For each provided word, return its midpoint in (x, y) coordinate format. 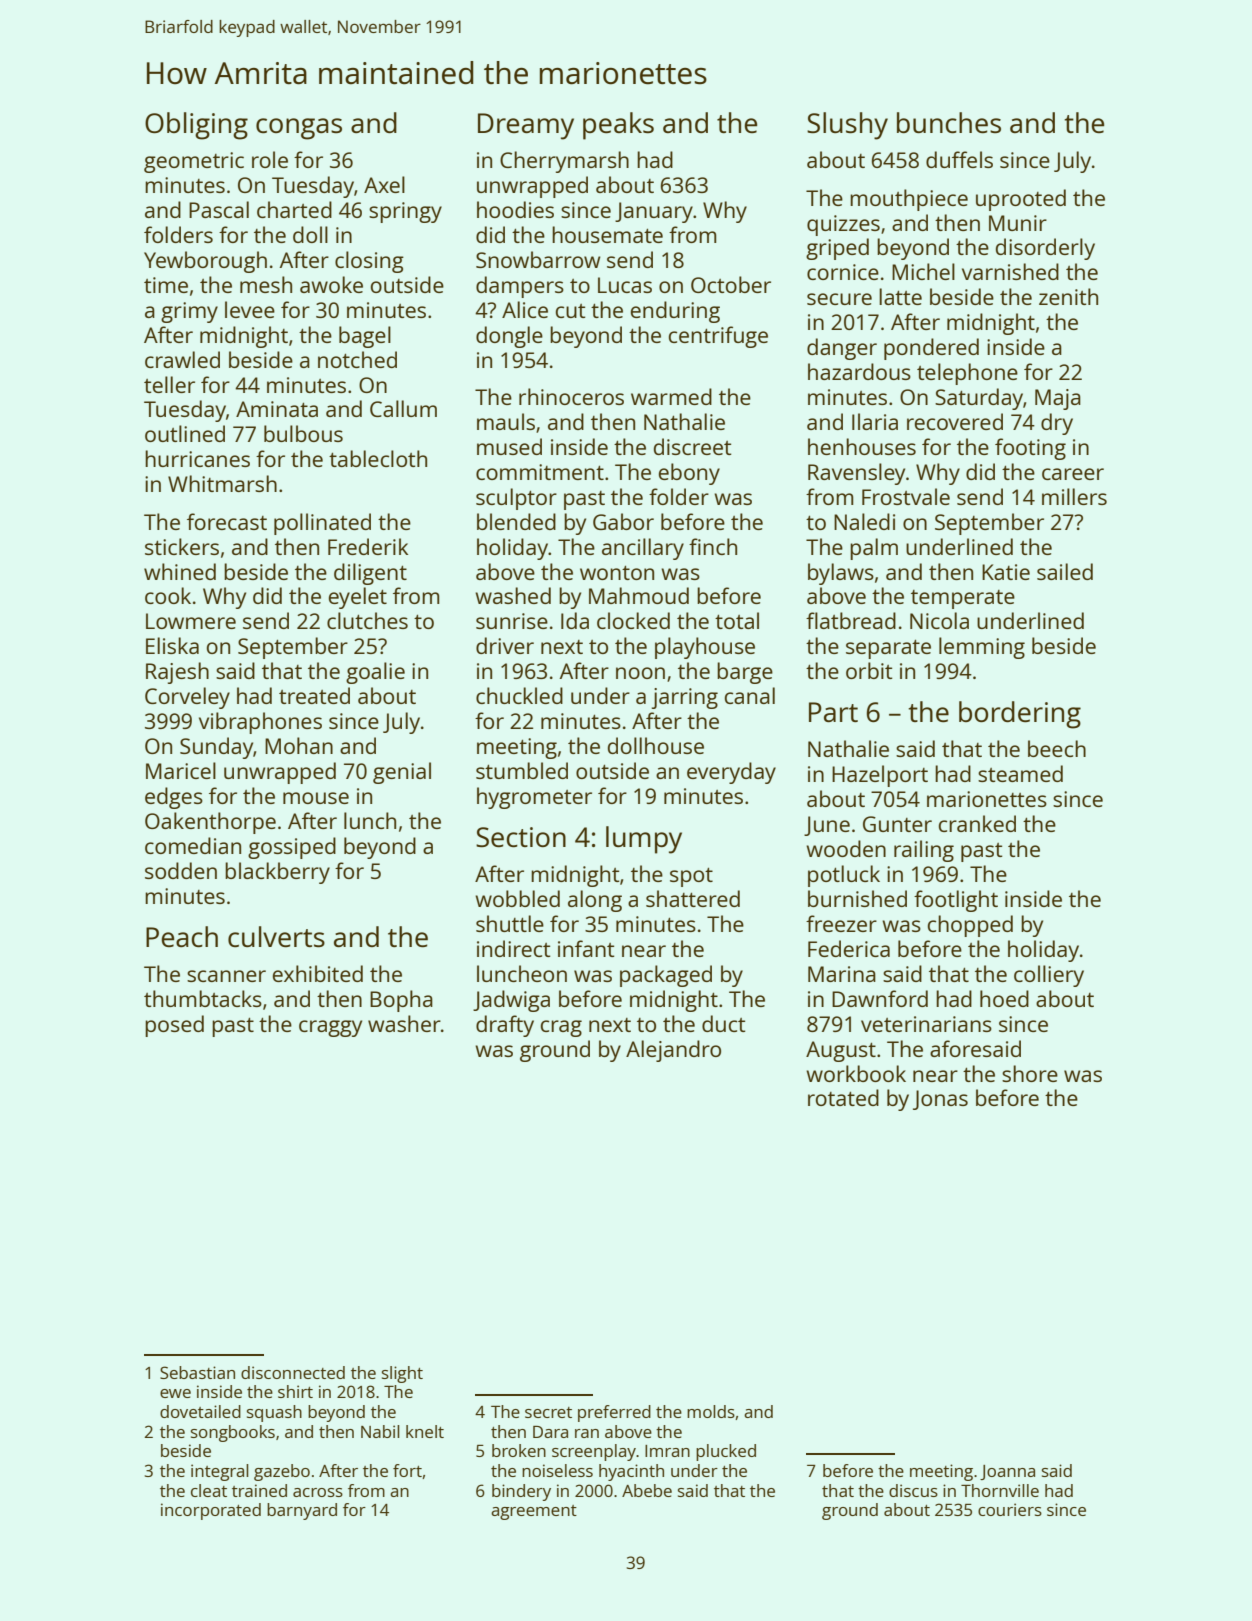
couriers (1010, 1509)
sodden (181, 870)
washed (513, 595)
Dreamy (526, 126)
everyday (731, 773)
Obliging (196, 126)
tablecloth (378, 458)
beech (1057, 748)
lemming (982, 648)
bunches (949, 122)
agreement (534, 1512)
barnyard (302, 1511)
